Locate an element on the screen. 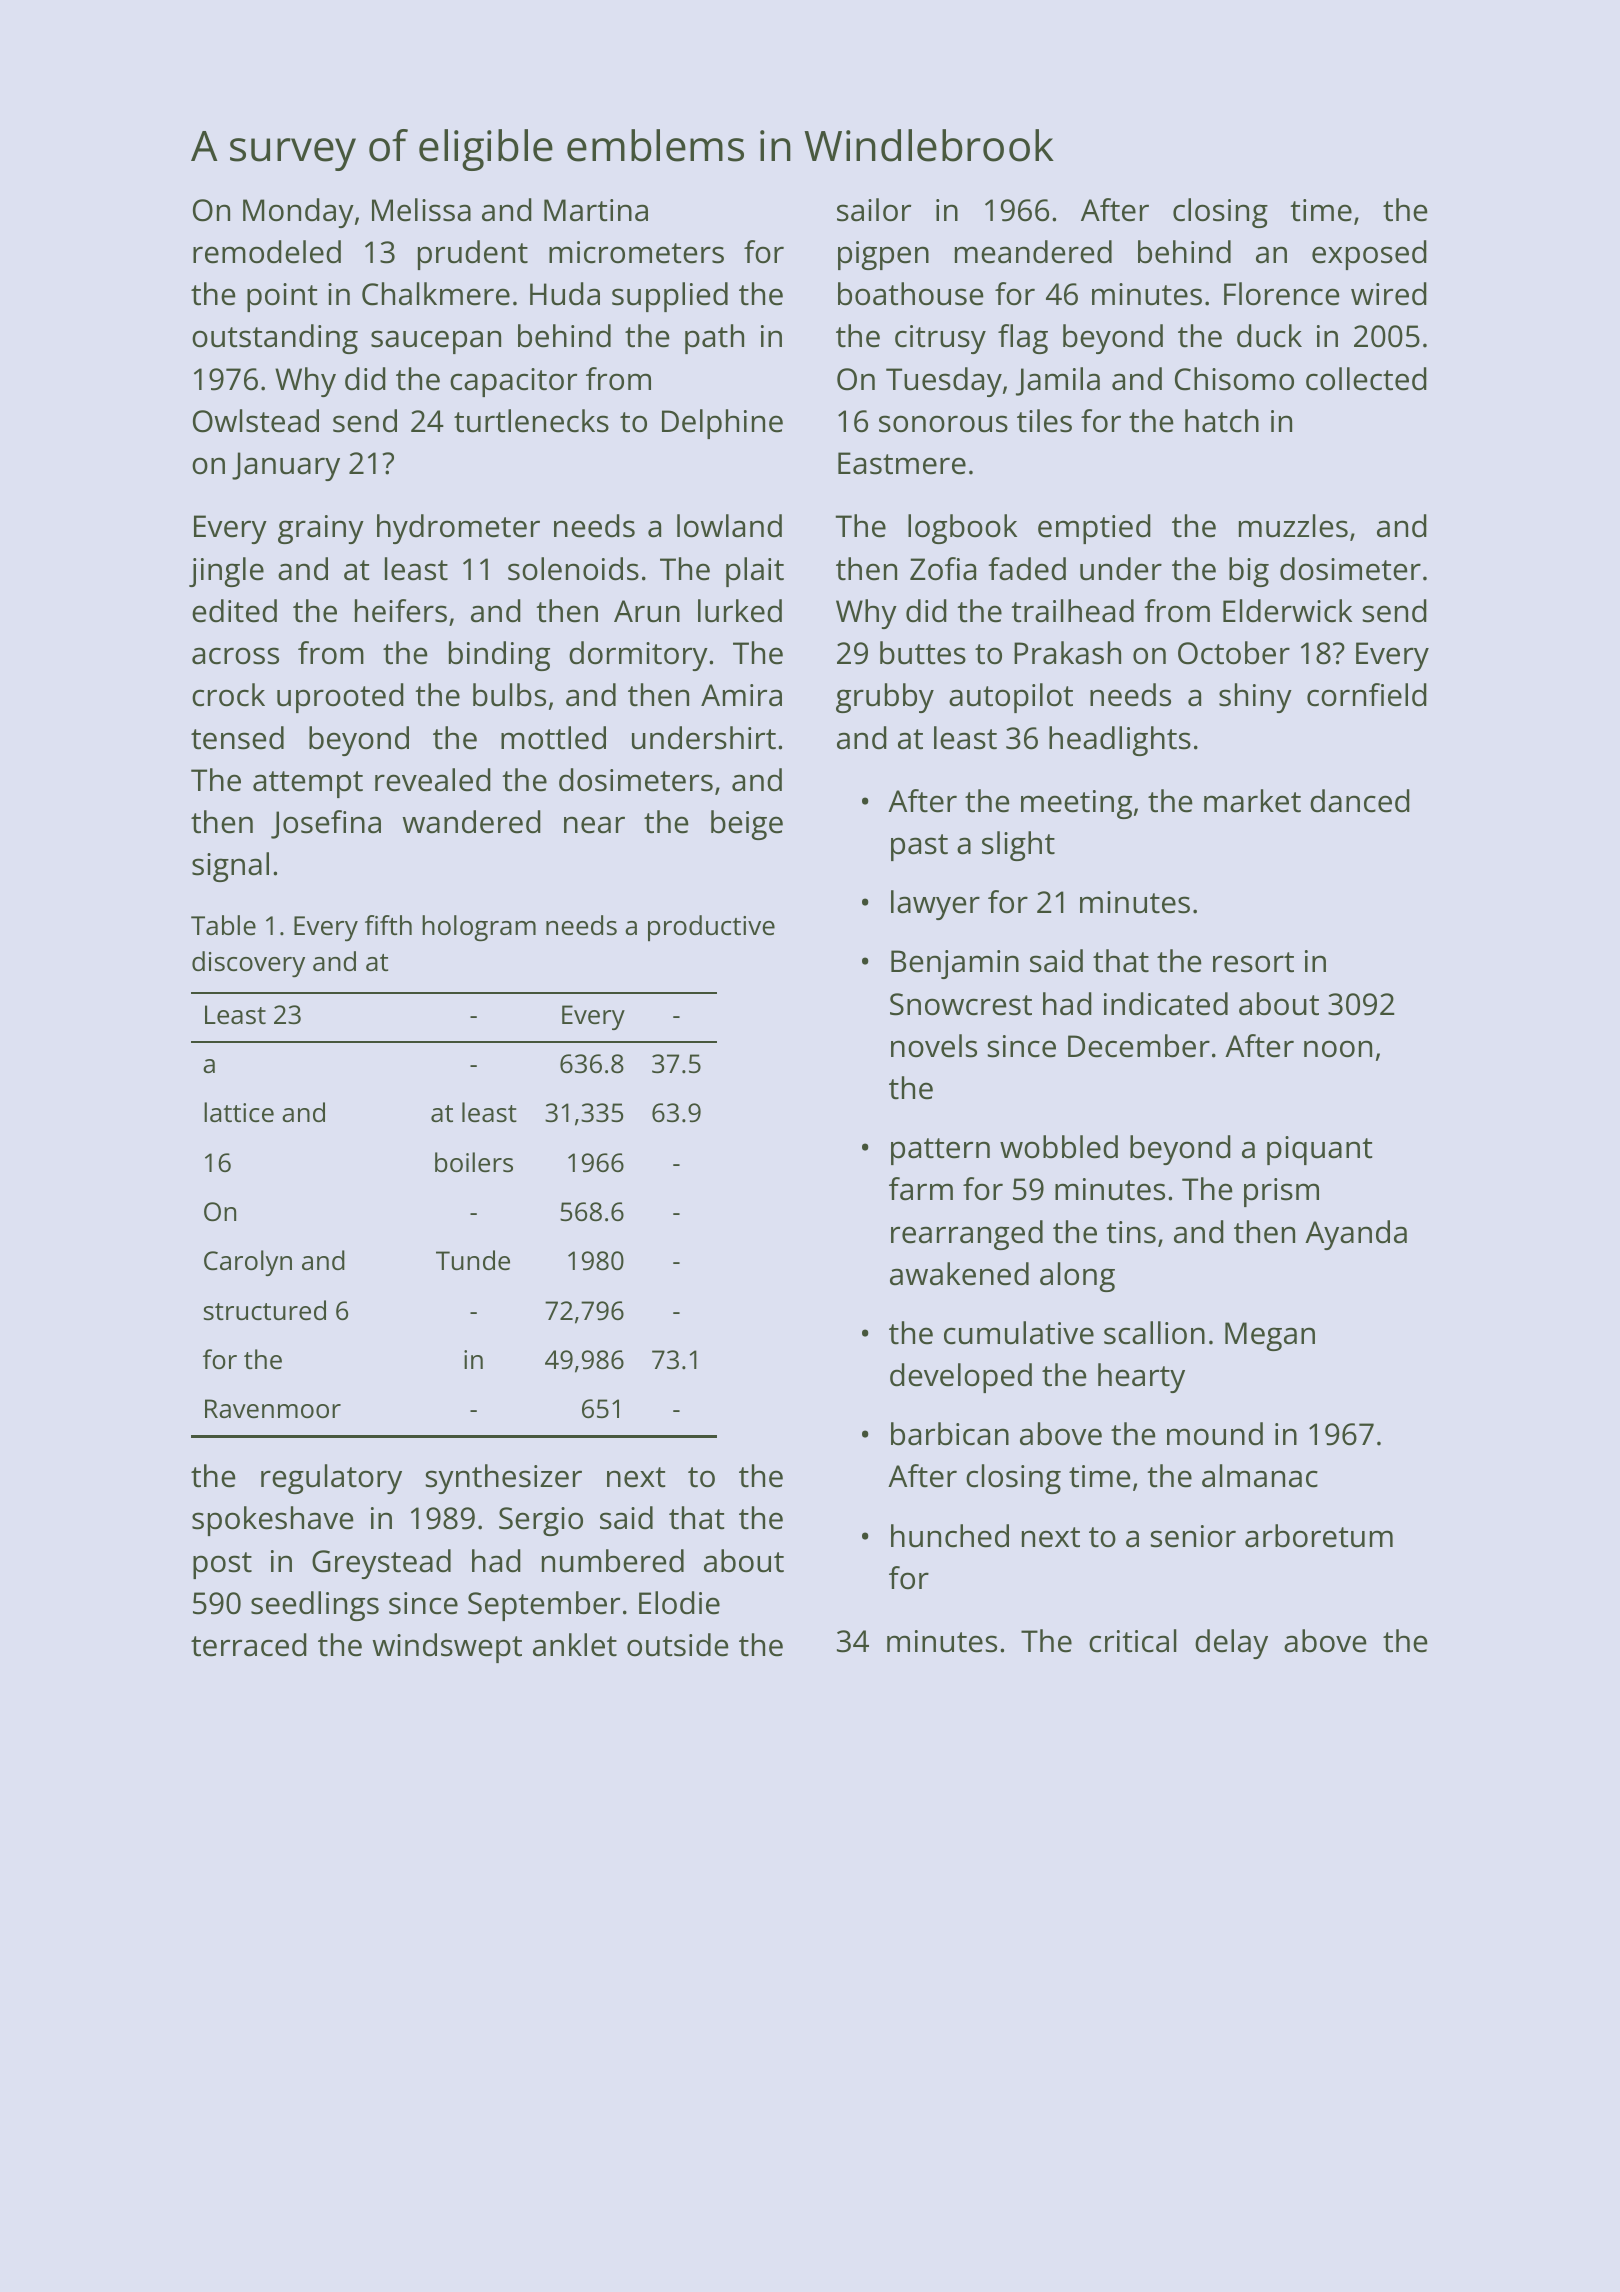 The width and height of the screenshot is (1620, 2292). exposed is located at coordinates (1369, 255).
